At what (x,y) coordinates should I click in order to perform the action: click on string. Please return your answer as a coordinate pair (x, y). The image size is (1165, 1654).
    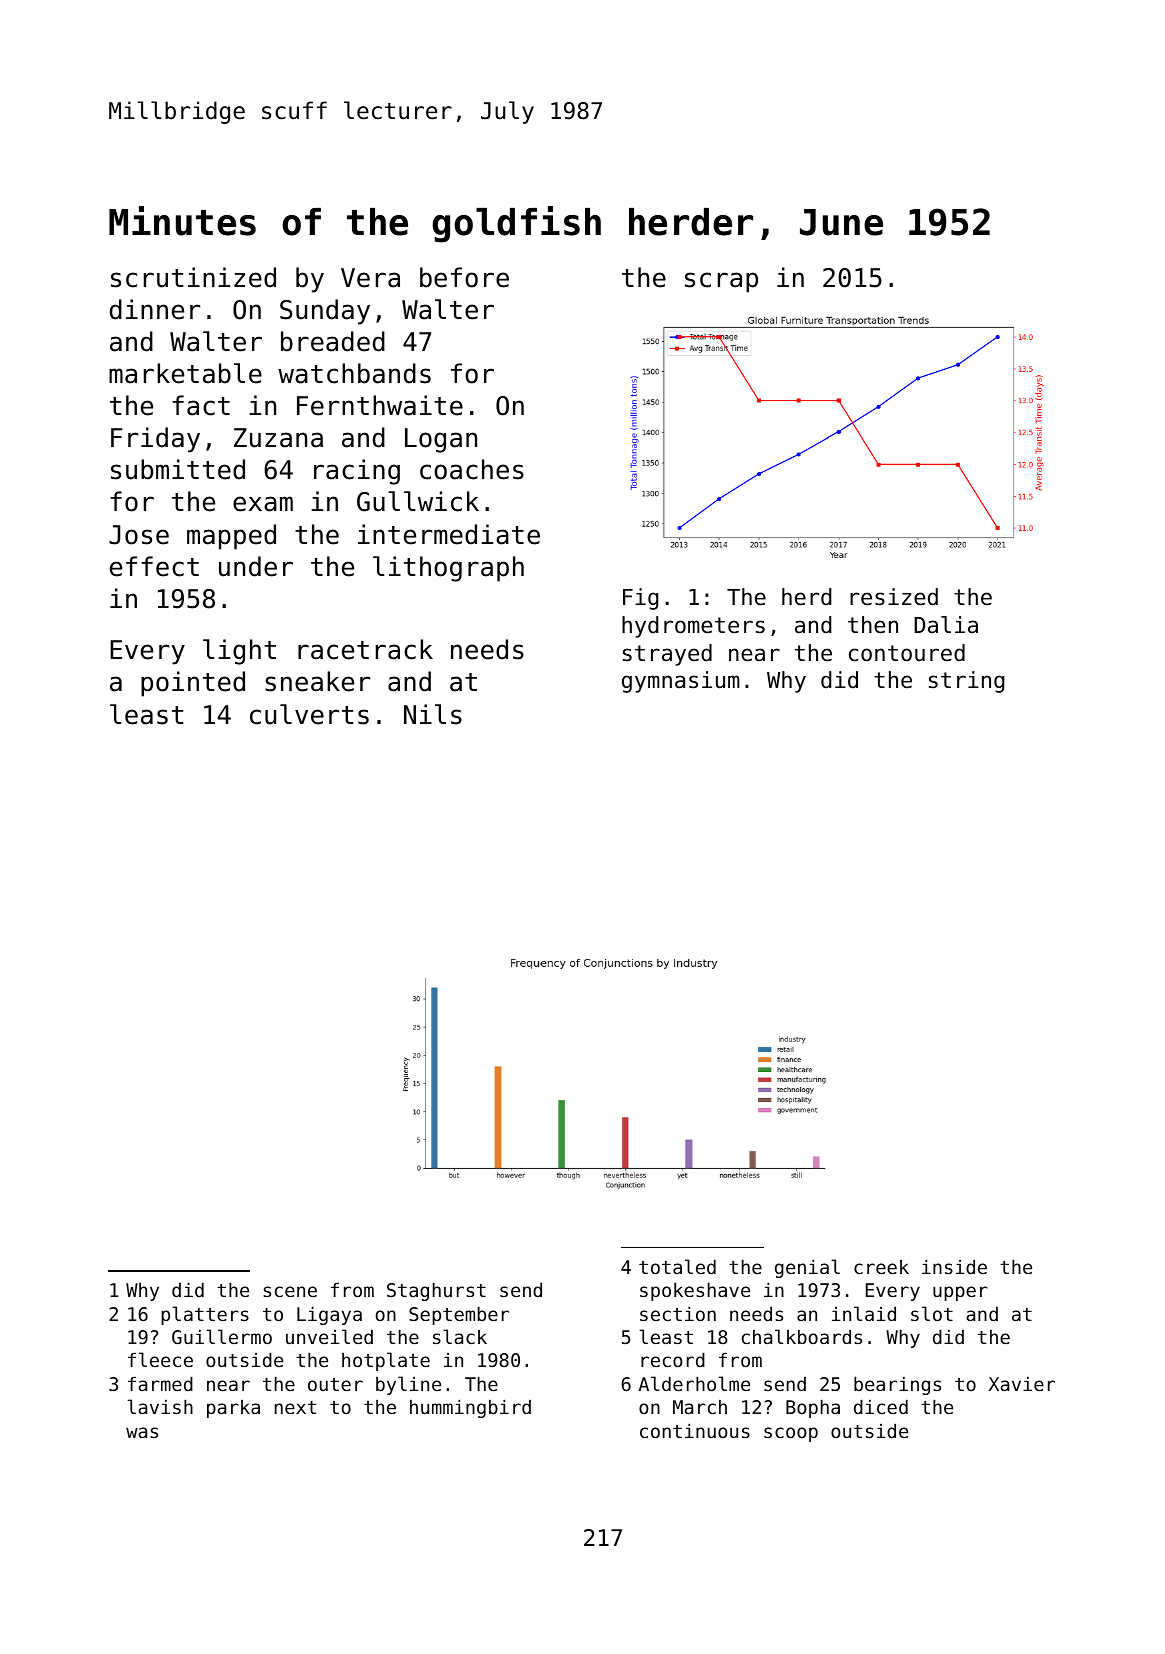
    Looking at the image, I should click on (966, 682).
